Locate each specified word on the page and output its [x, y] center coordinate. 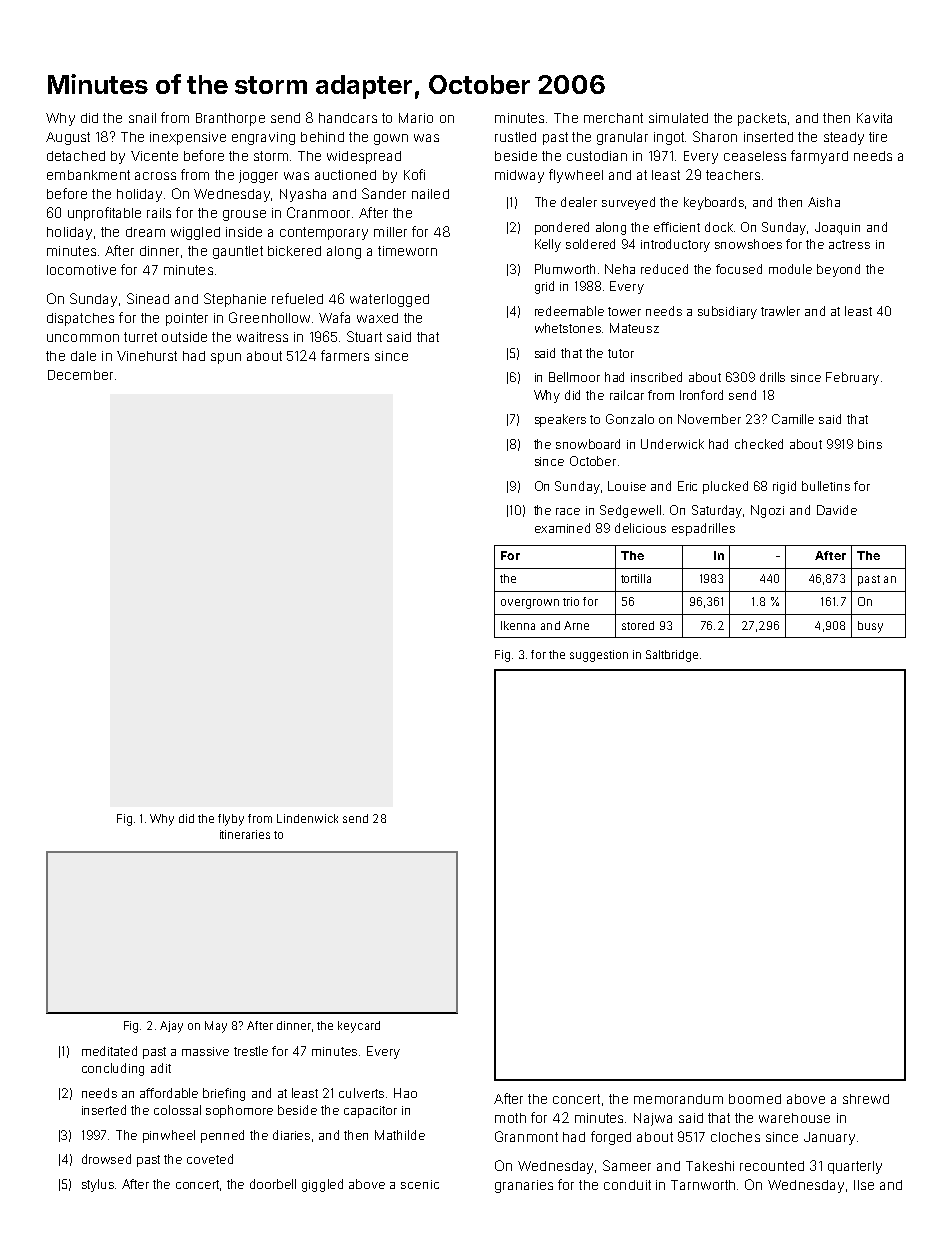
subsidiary [727, 312]
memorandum [678, 1099]
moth [510, 1118]
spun [226, 358]
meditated [109, 1051]
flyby [231, 820]
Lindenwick [307, 818]
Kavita [874, 118]
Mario [416, 118]
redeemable [569, 311]
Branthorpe [230, 119]
